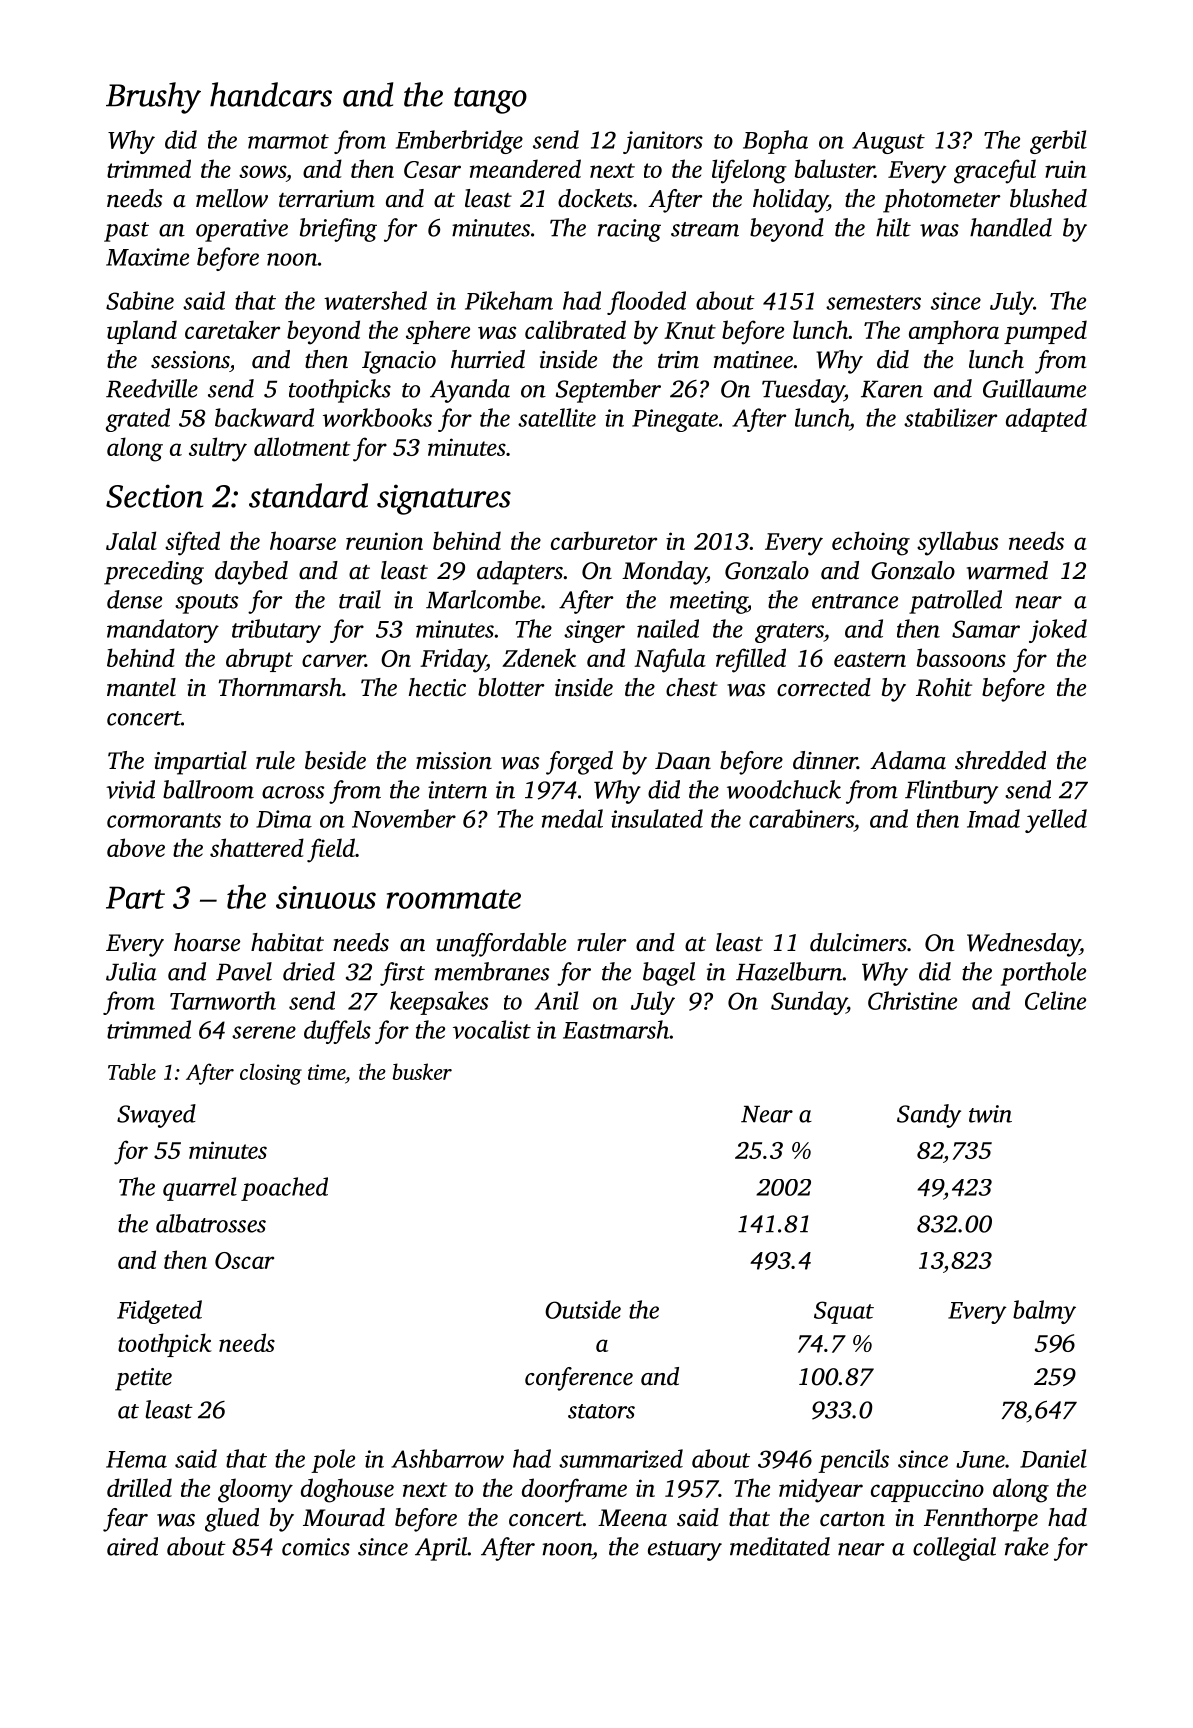  Describe the element at coordinates (132, 1546) in the screenshot. I see `aired` at that location.
